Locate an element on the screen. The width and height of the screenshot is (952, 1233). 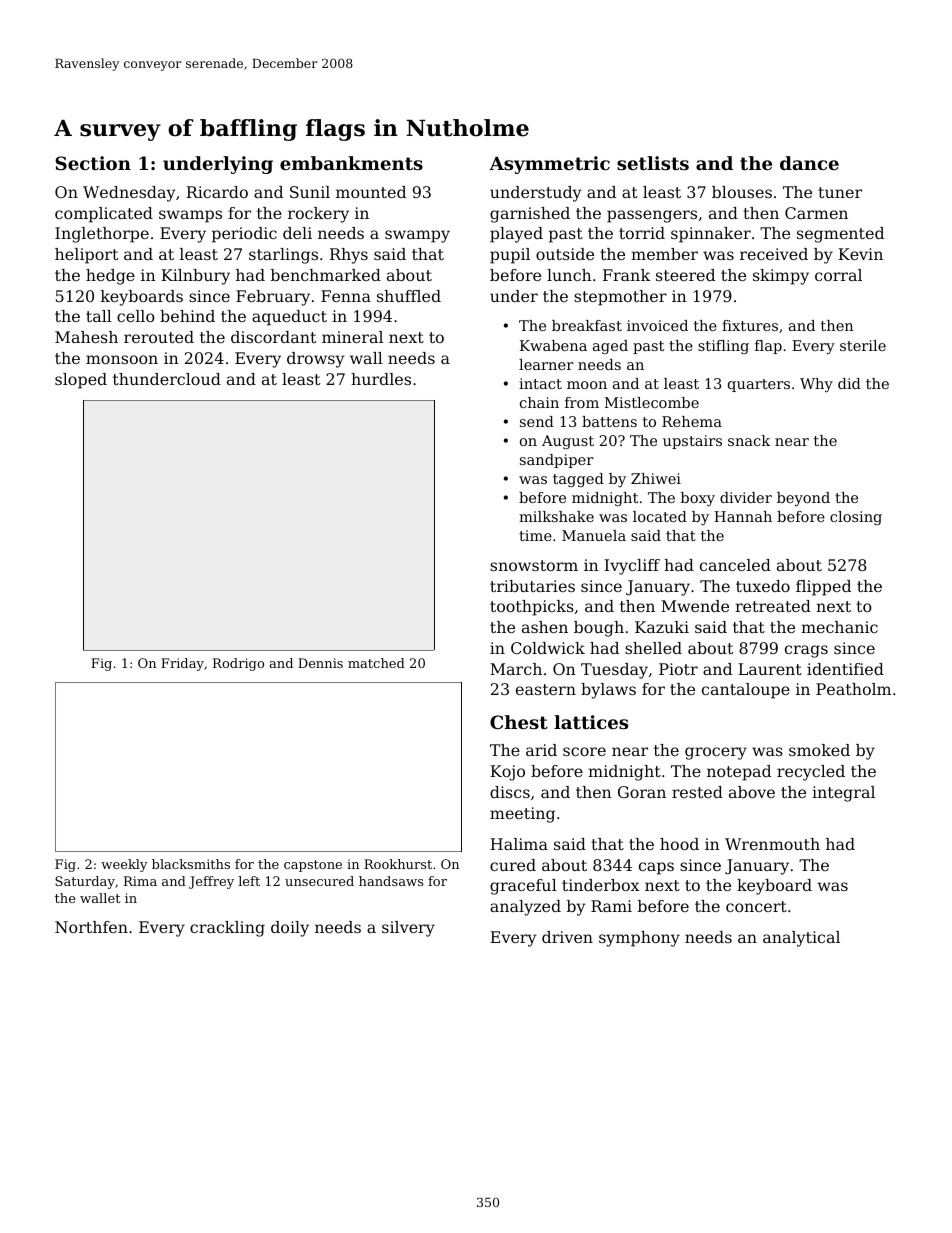
Asymmetric is located at coordinates (549, 165).
